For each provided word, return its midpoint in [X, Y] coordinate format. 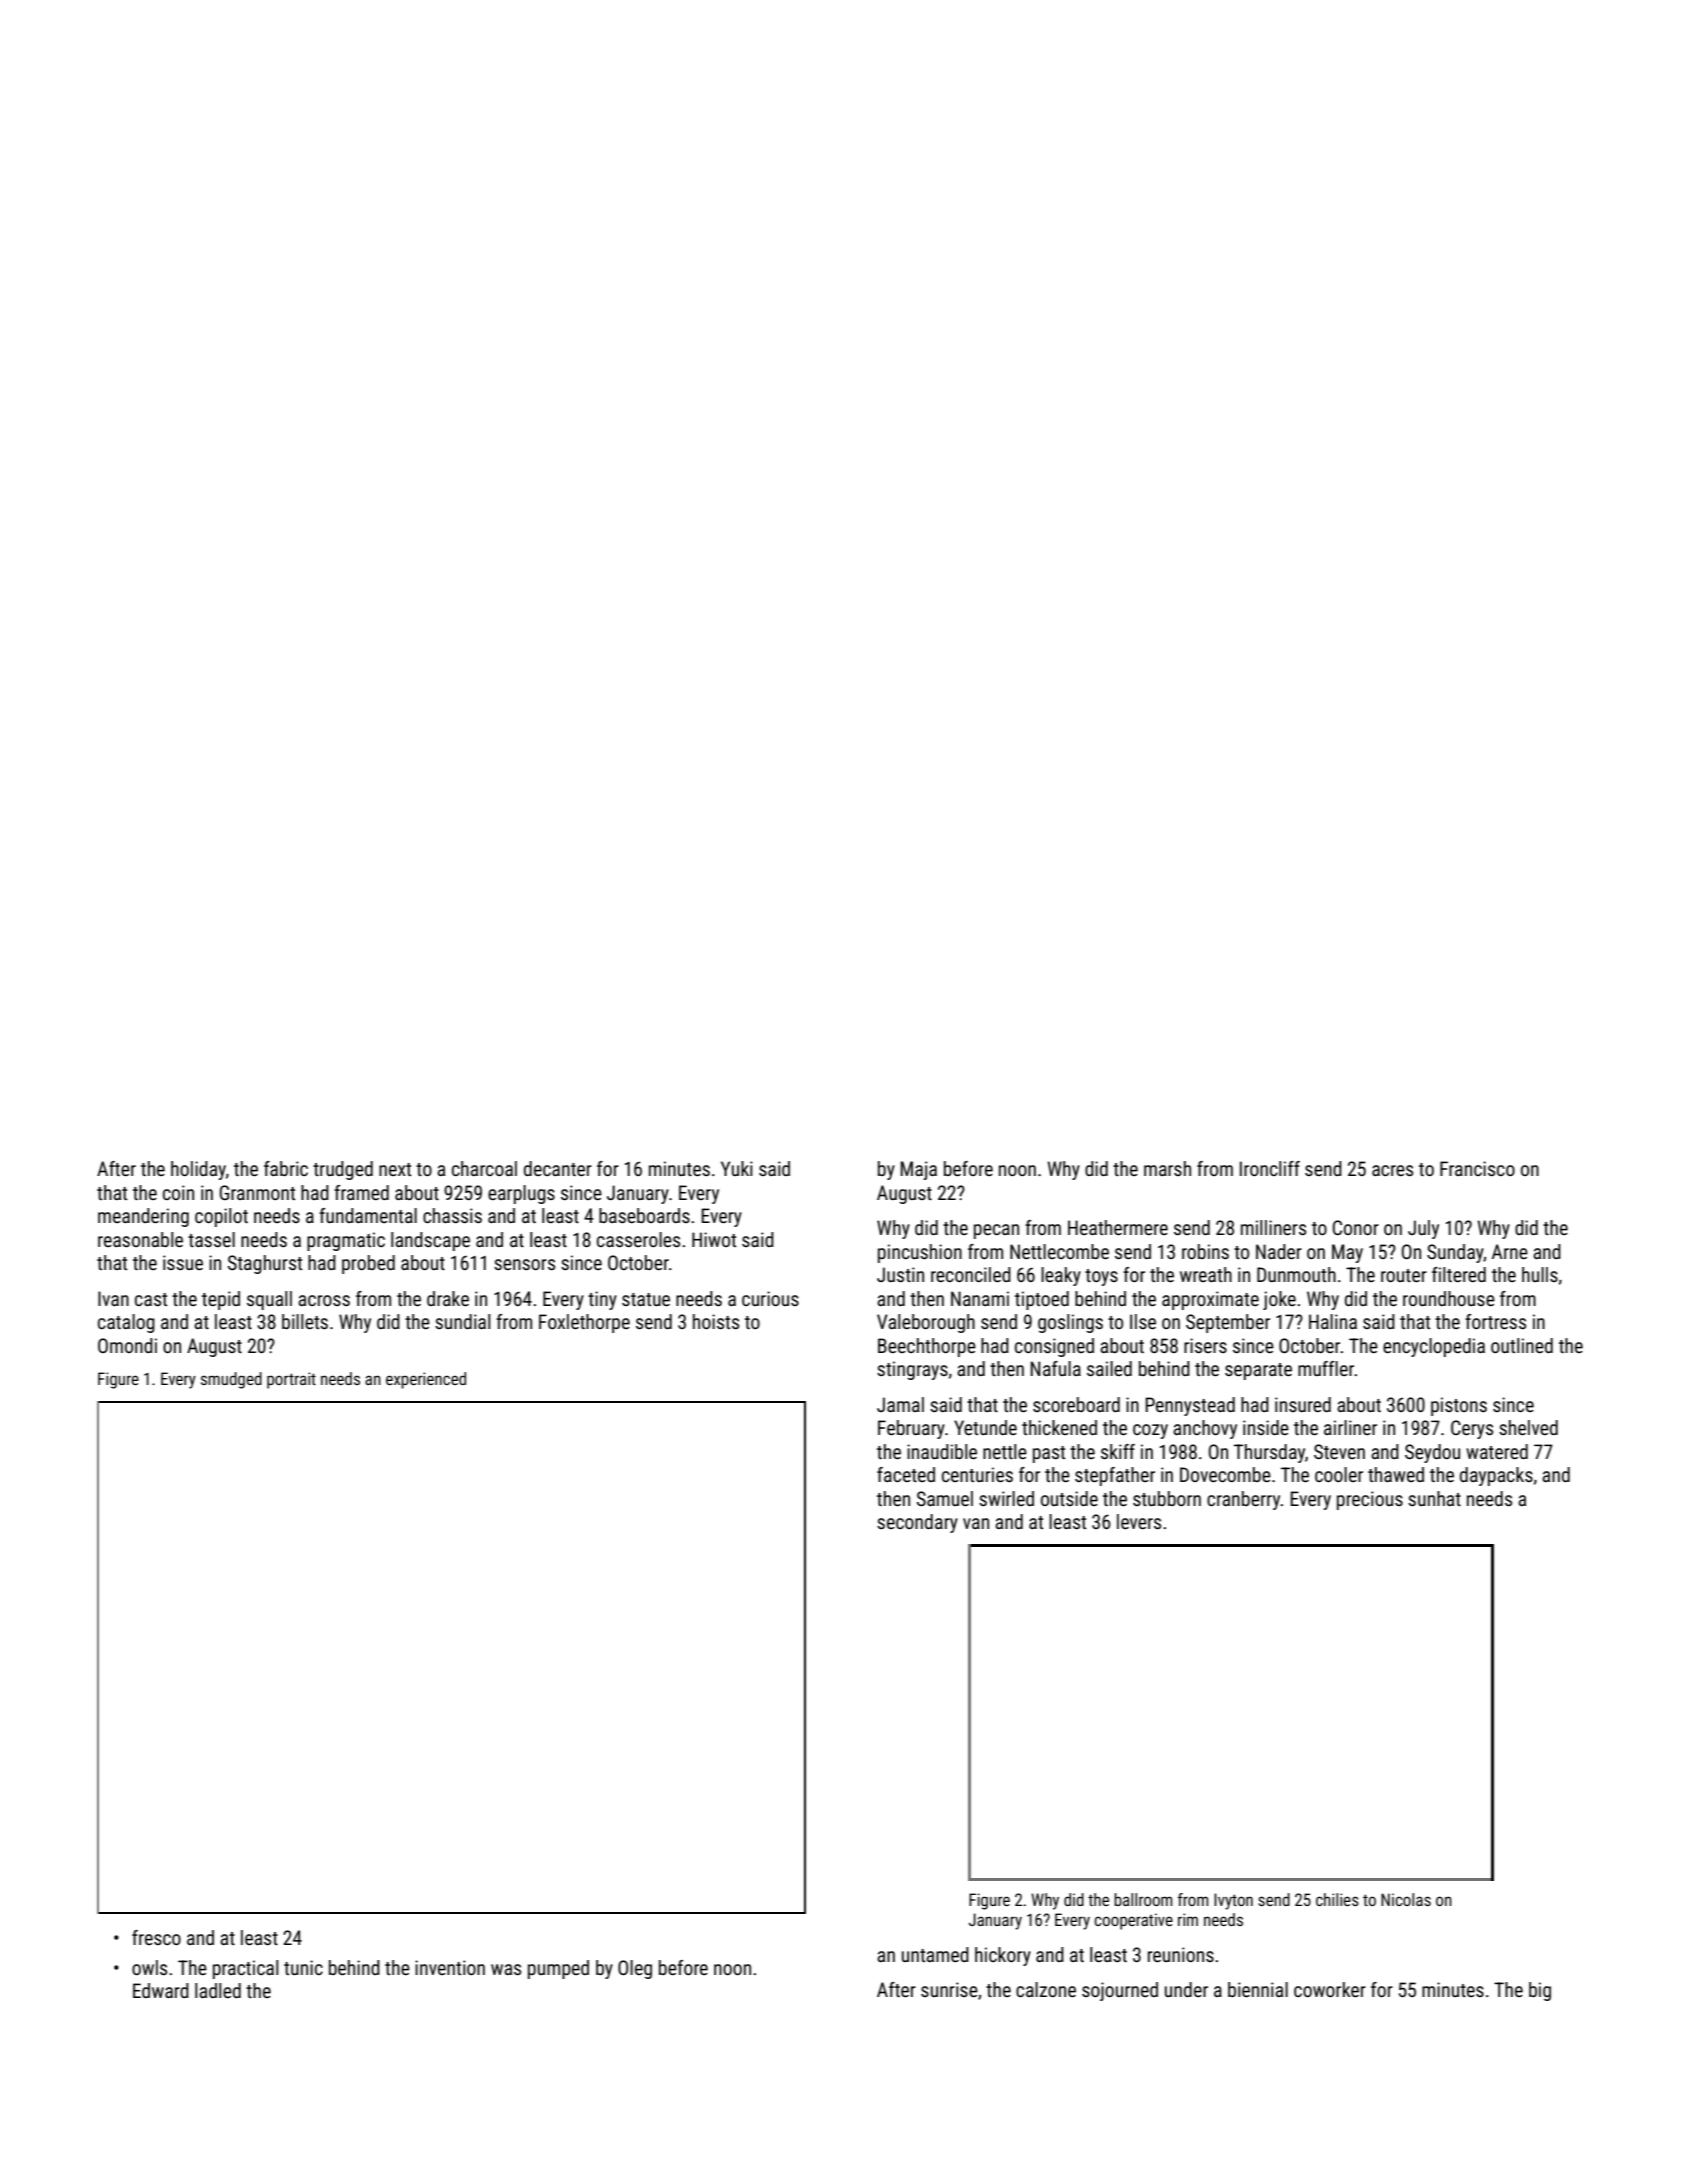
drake [448, 1298]
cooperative [1133, 1921]
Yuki [737, 1168]
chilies [1337, 1899]
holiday [198, 1170]
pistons [1459, 1406]
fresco [156, 1937]
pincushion [920, 1253]
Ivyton [1233, 1901]
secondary [917, 1523]
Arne [1510, 1251]
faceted [906, 1474]
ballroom [1143, 1899]
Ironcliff [1270, 1168]
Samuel [945, 1498]
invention [450, 1967]
